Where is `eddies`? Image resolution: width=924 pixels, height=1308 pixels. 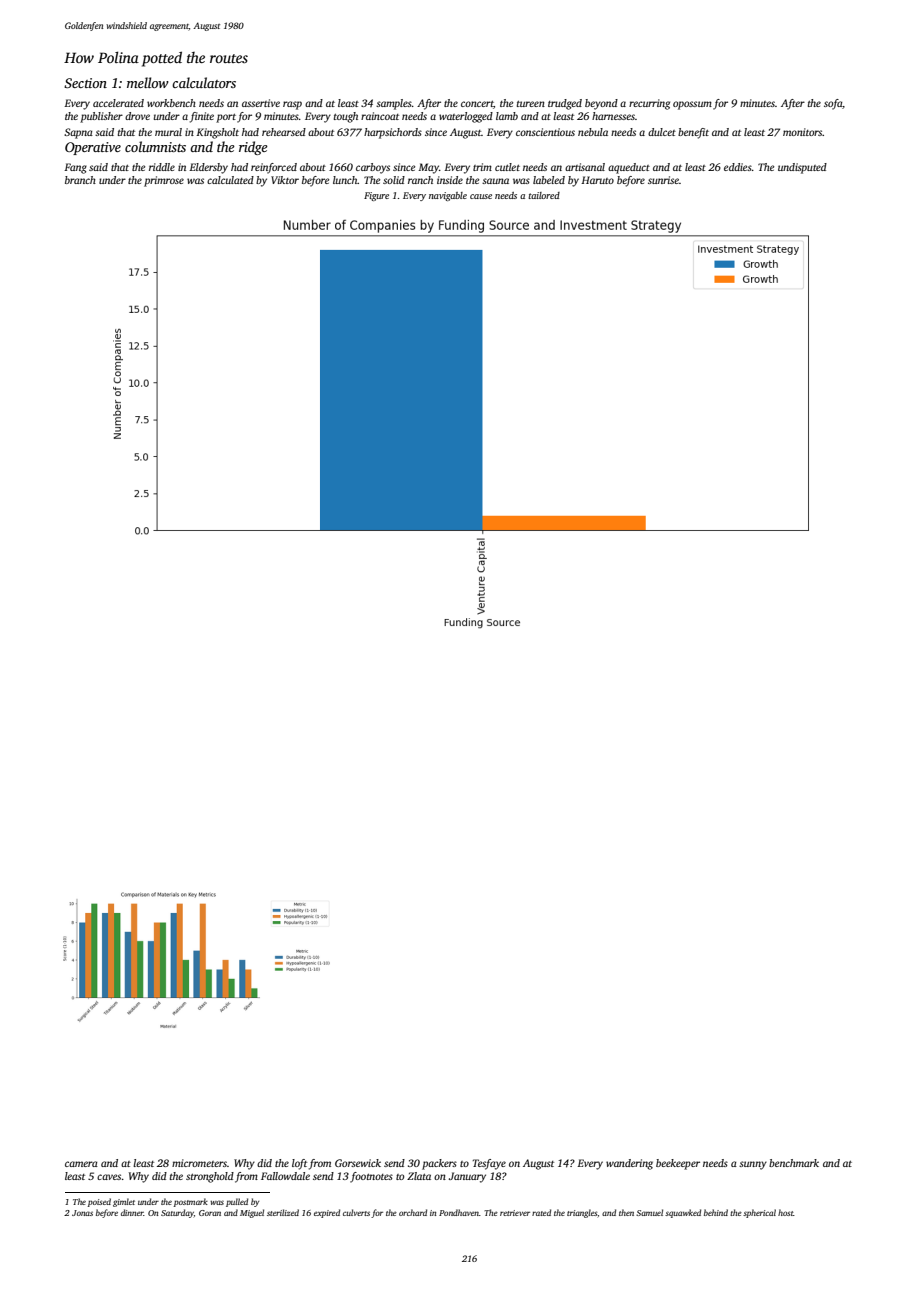 eddies is located at coordinates (738, 167).
